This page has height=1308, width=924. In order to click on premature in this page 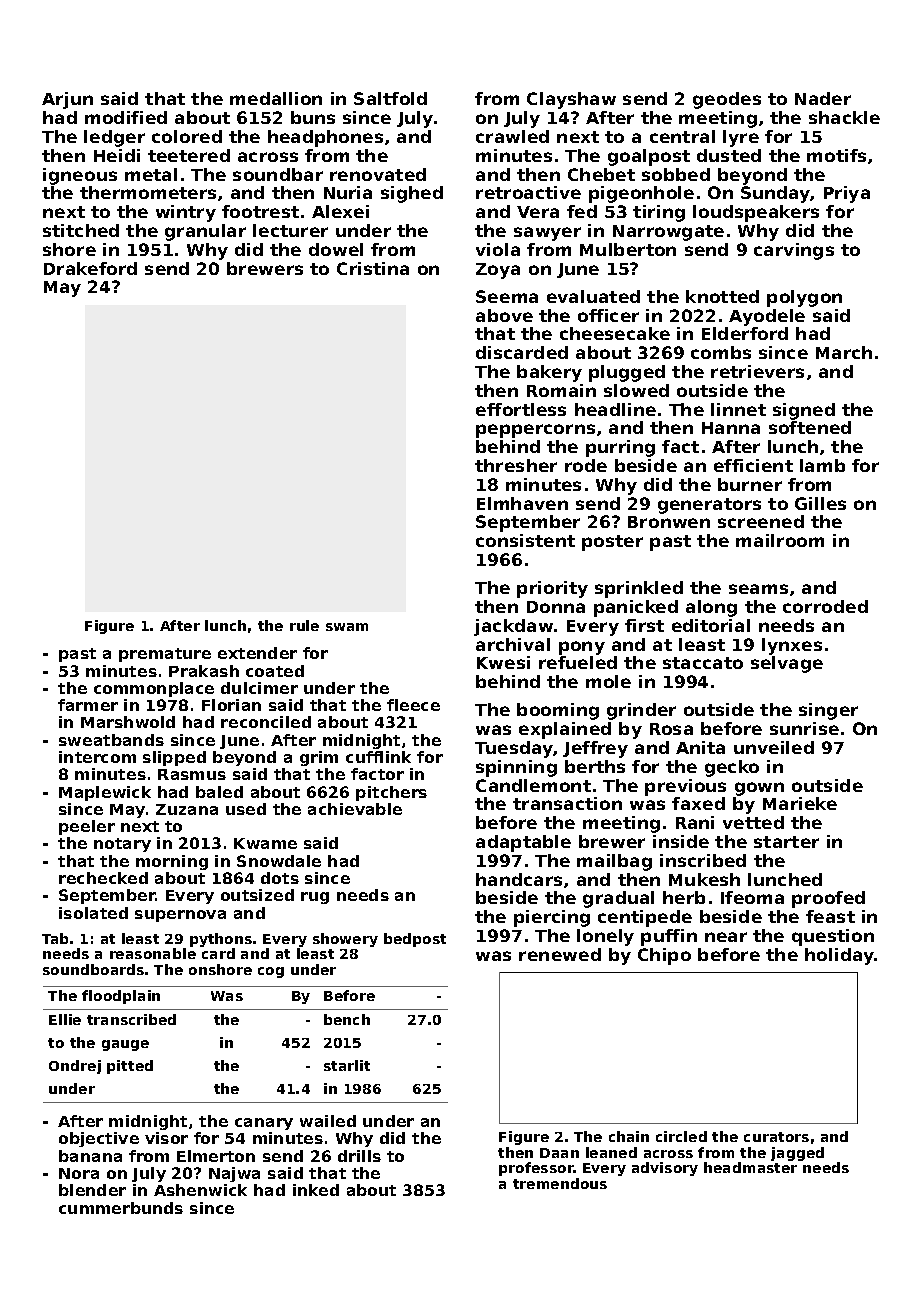, I will do `click(165, 655)`.
